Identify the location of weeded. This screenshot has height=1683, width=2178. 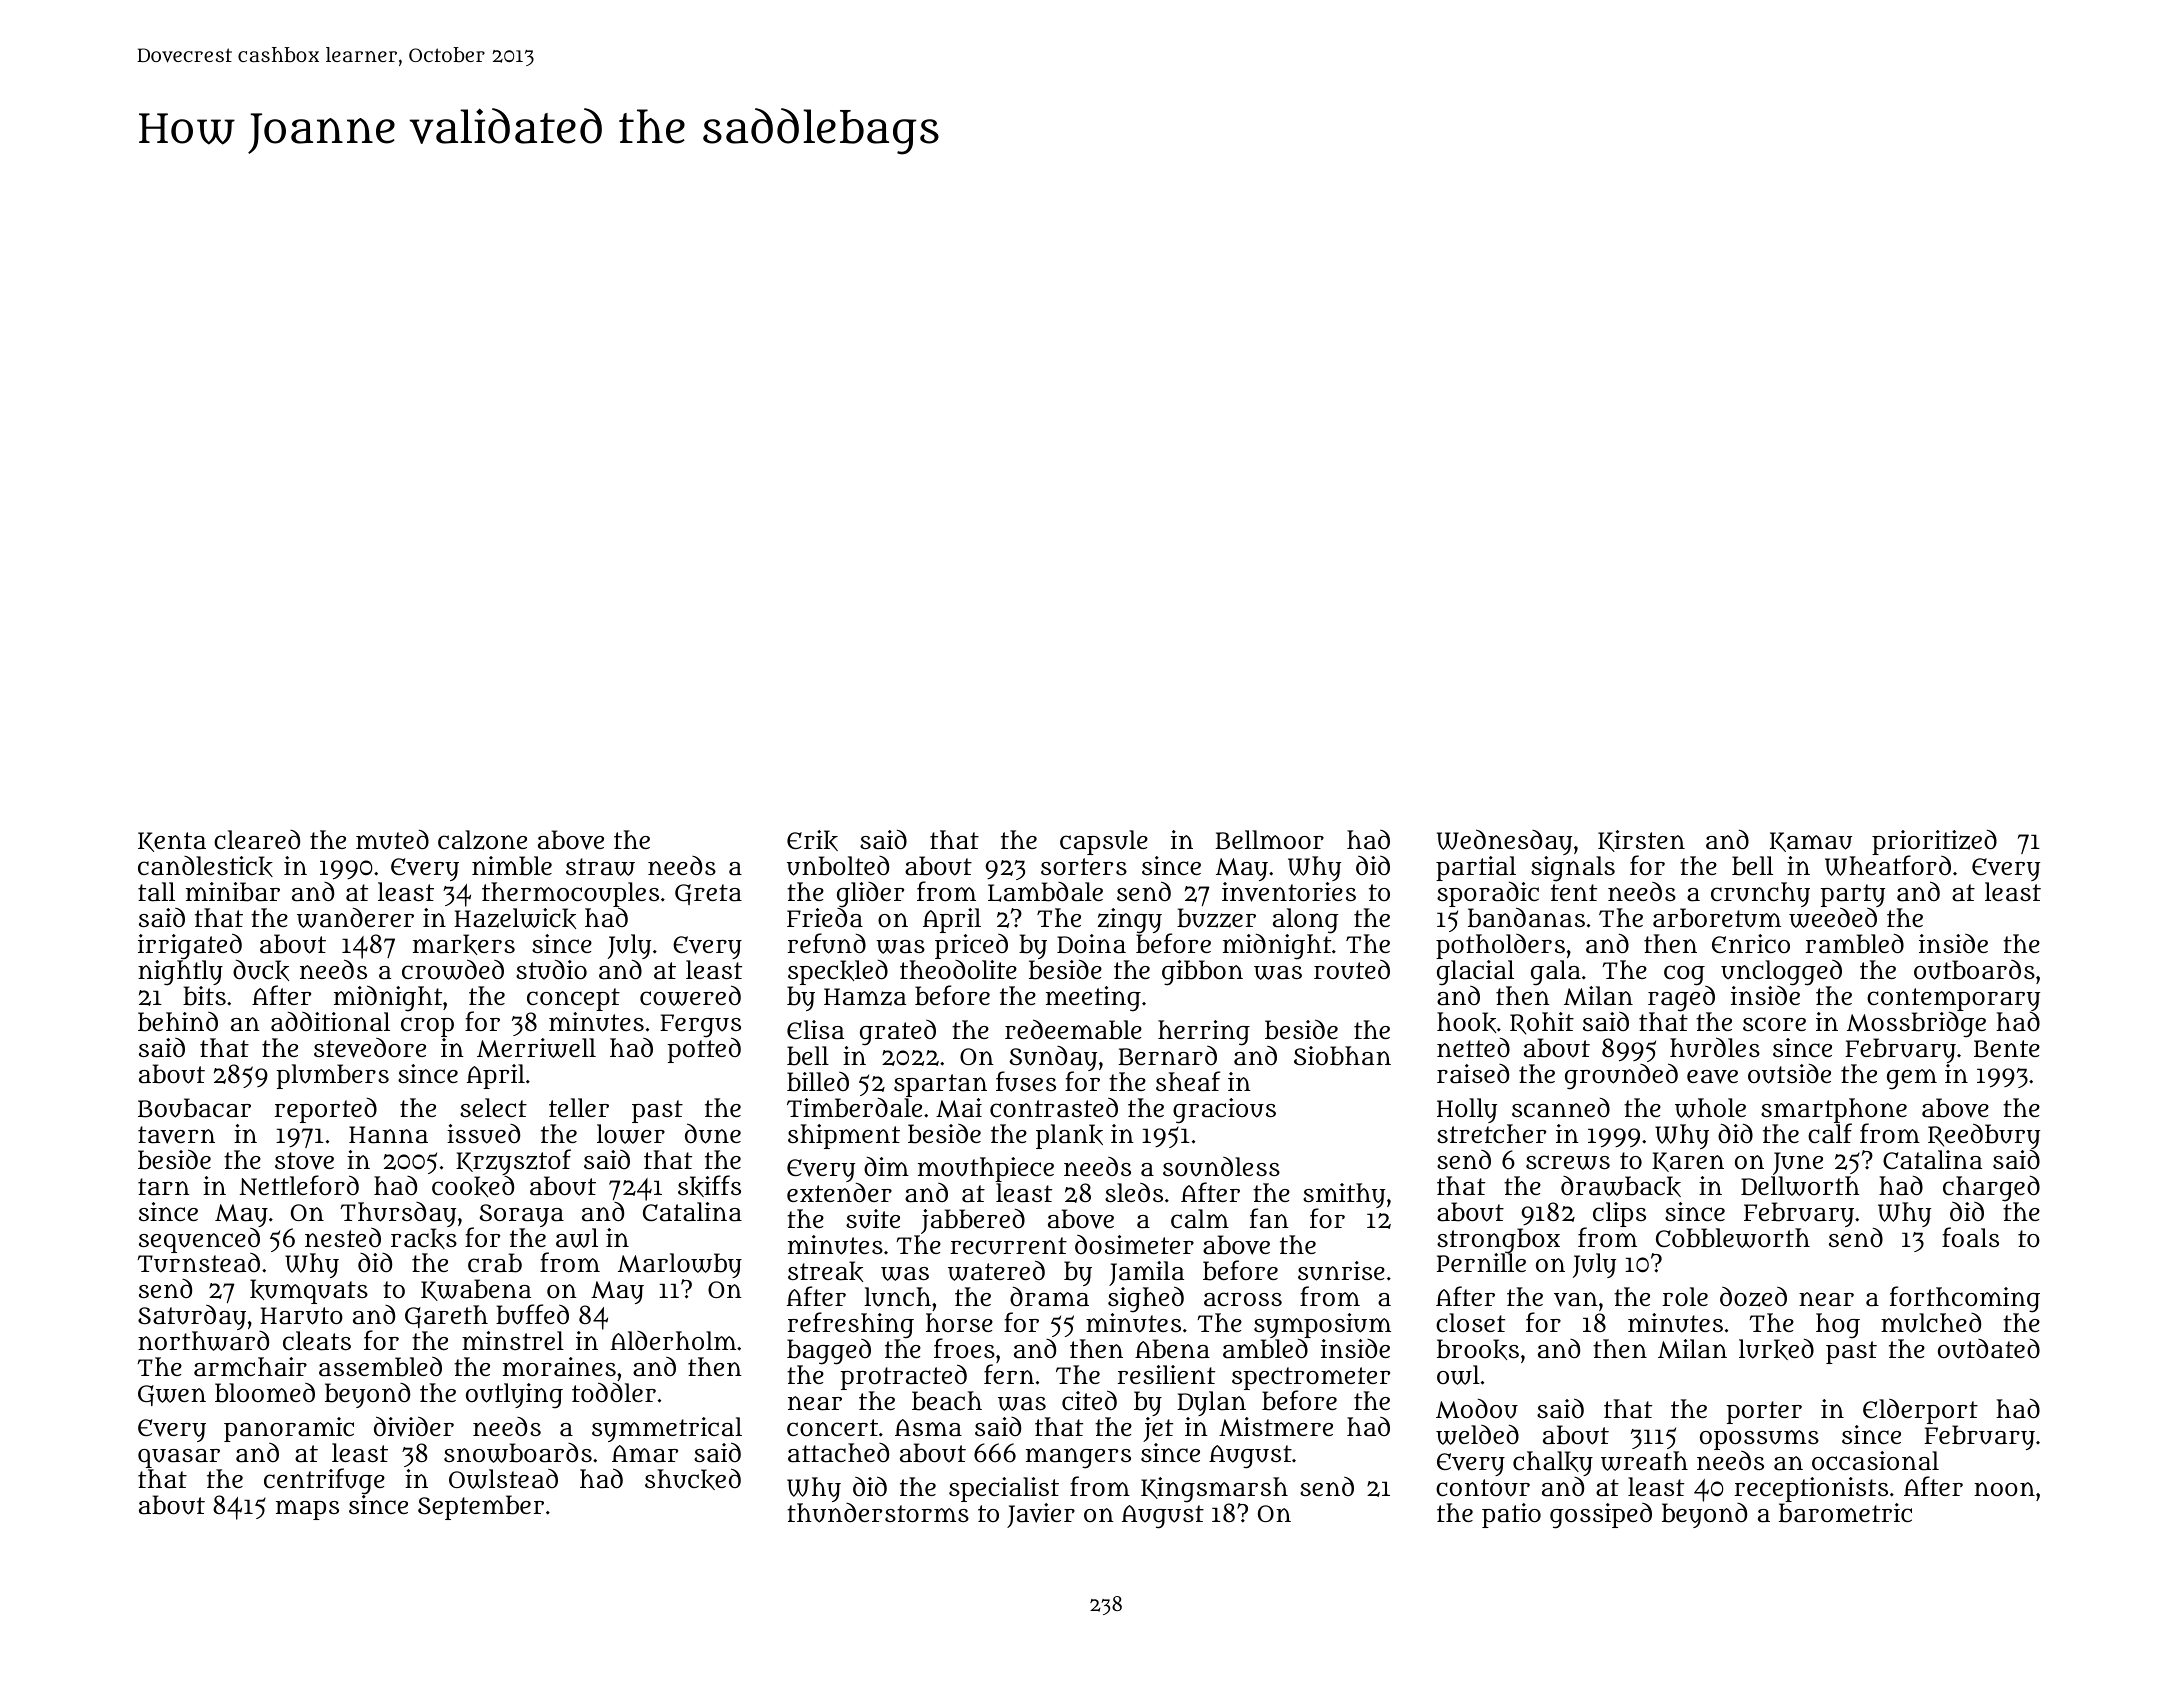
(1833, 918).
